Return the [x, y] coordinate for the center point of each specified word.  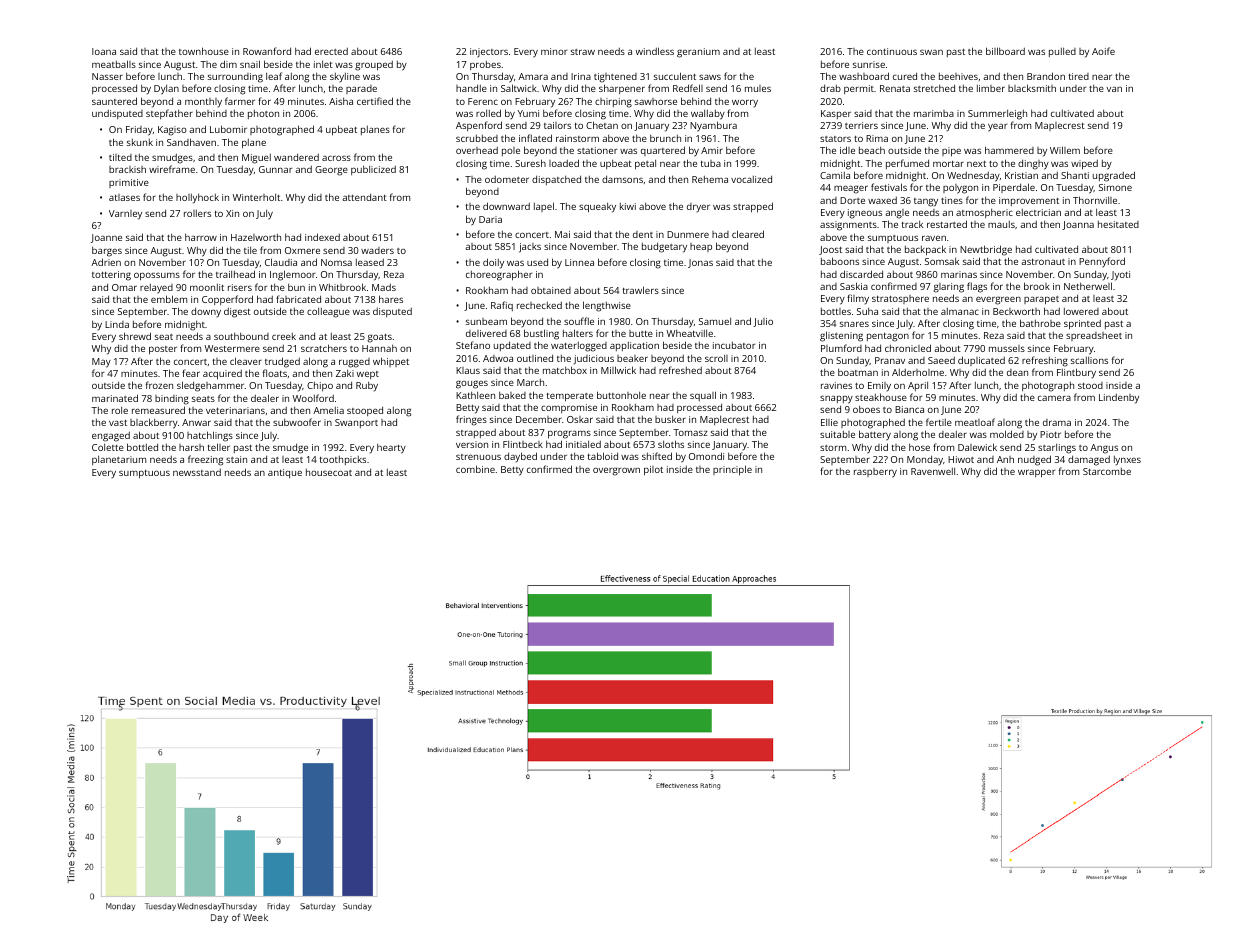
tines [952, 200]
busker [670, 419]
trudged [282, 362]
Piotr [1050, 434]
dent [643, 234]
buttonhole [621, 395]
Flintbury [1076, 373]
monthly [203, 102]
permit [859, 89]
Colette [108, 447]
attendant [364, 197]
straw [583, 52]
